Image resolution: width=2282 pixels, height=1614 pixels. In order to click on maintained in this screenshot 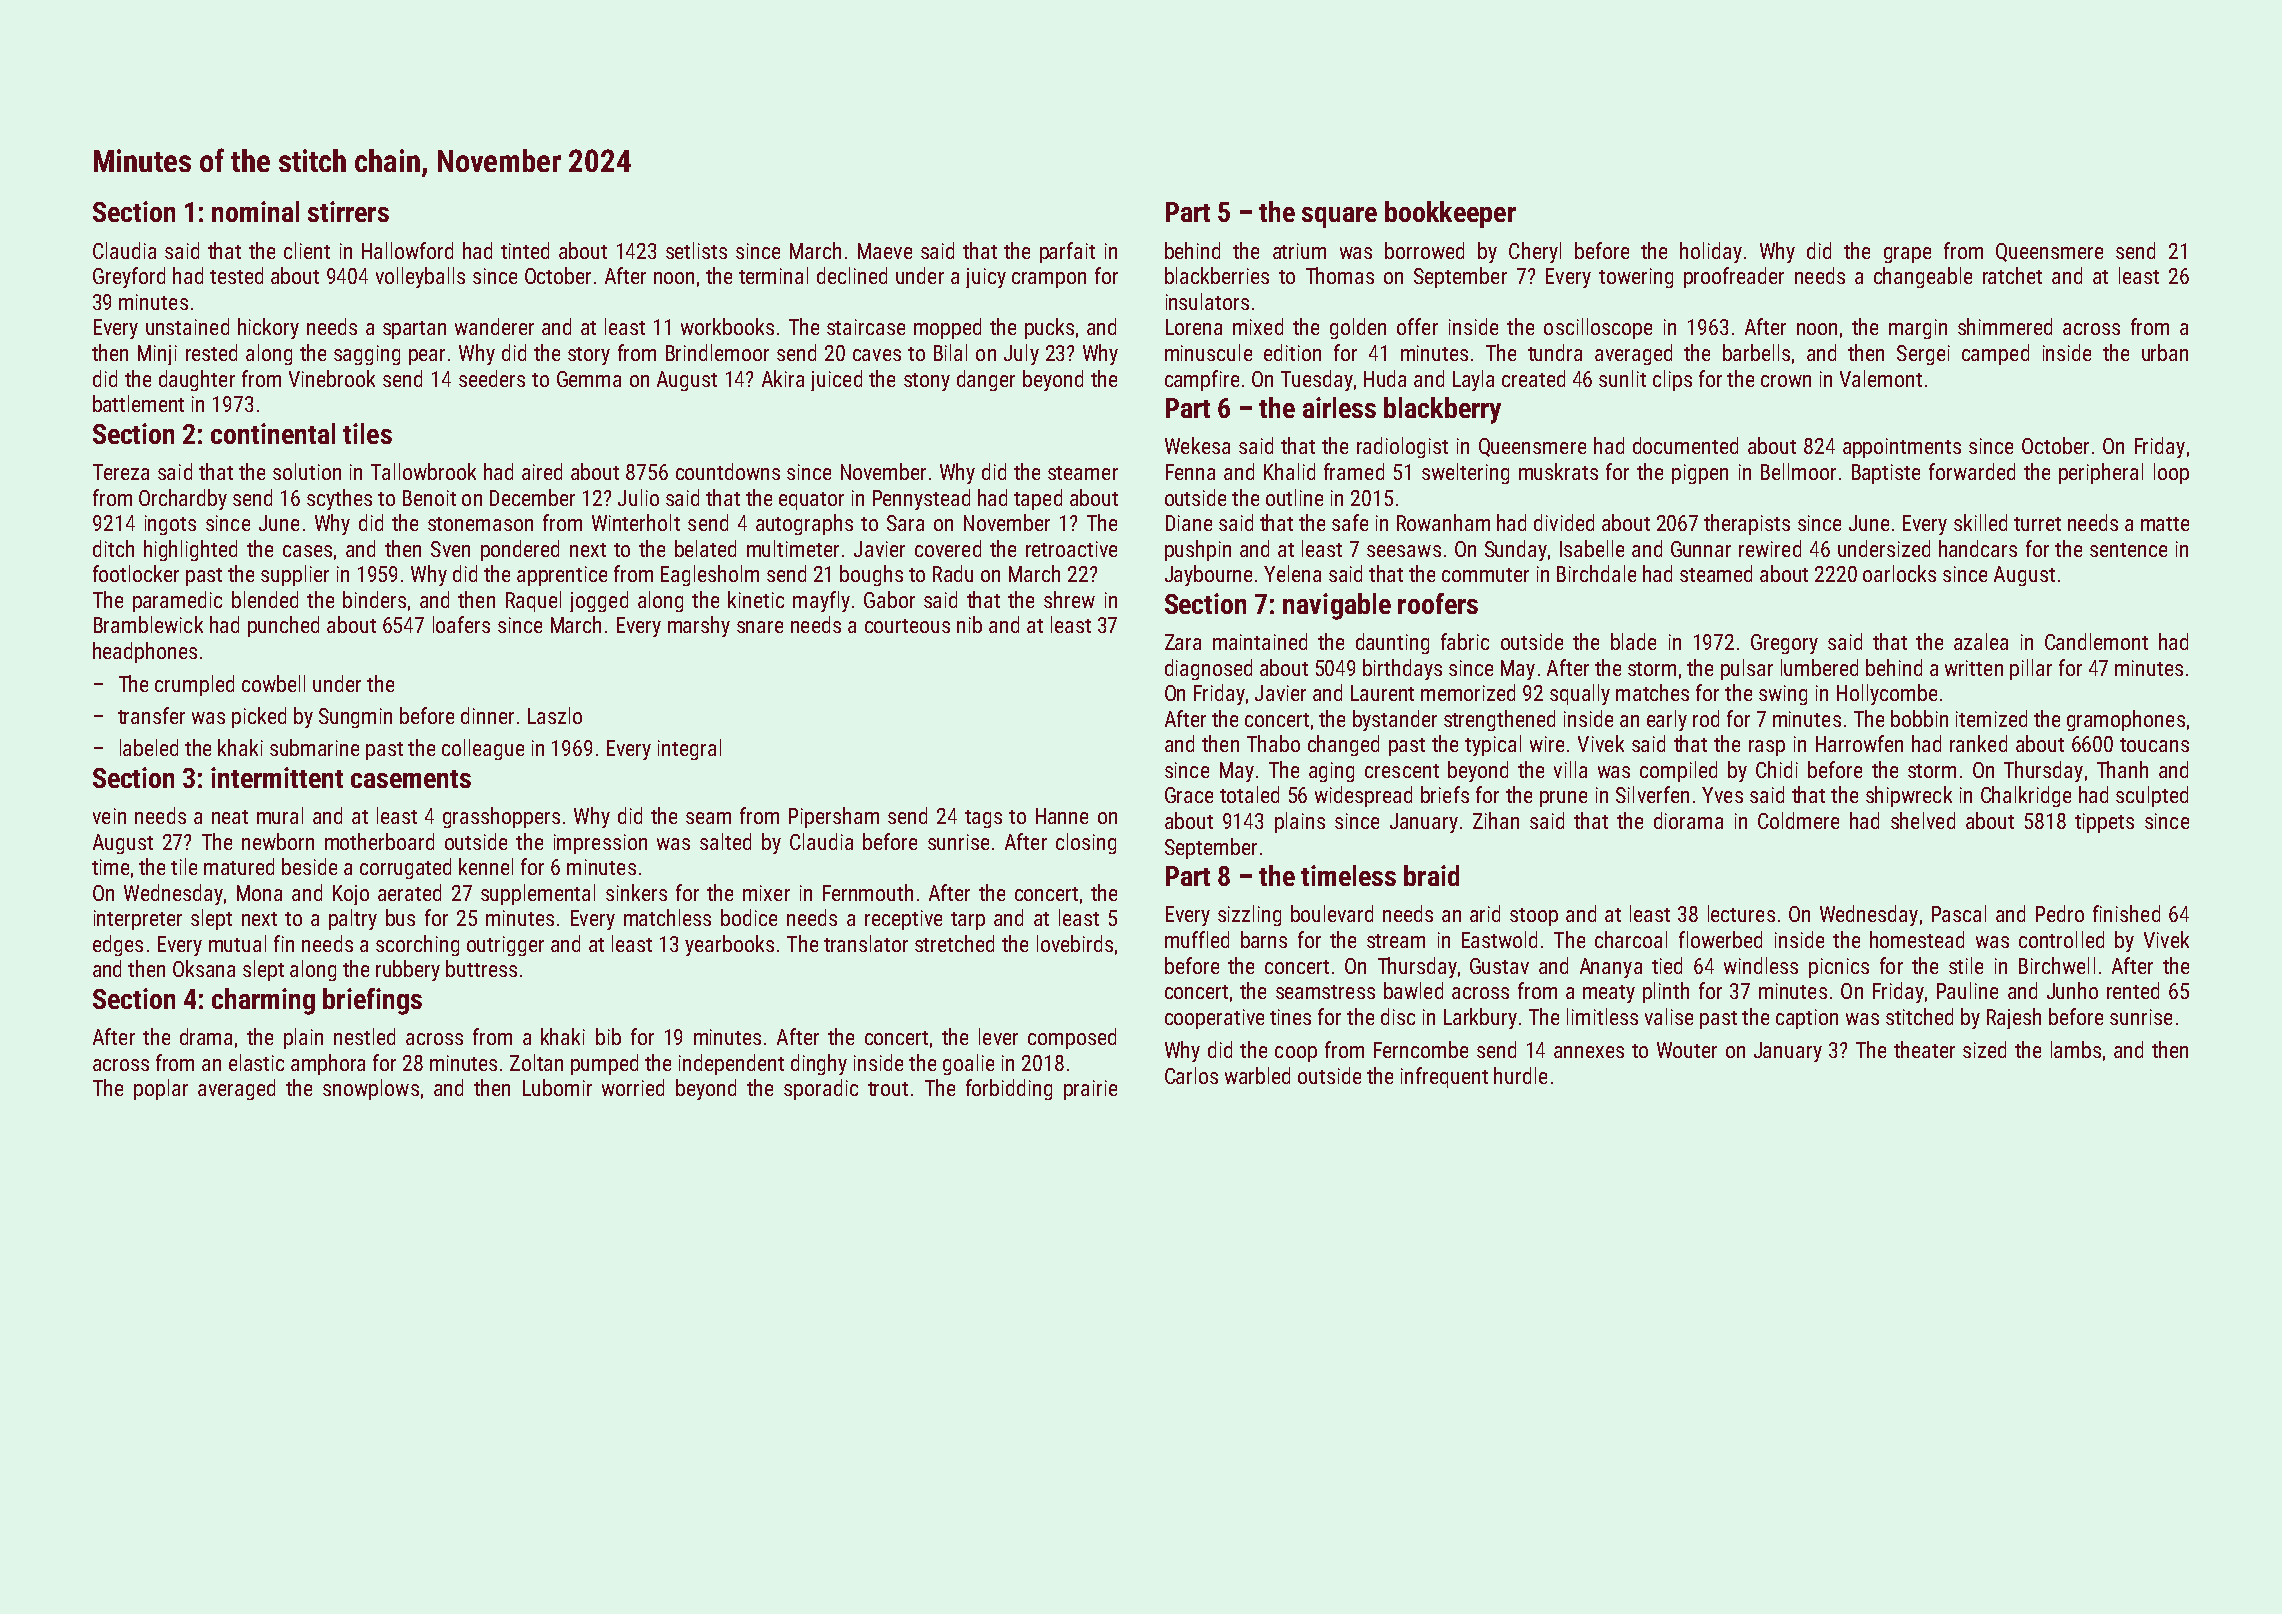, I will do `click(1260, 641)`.
